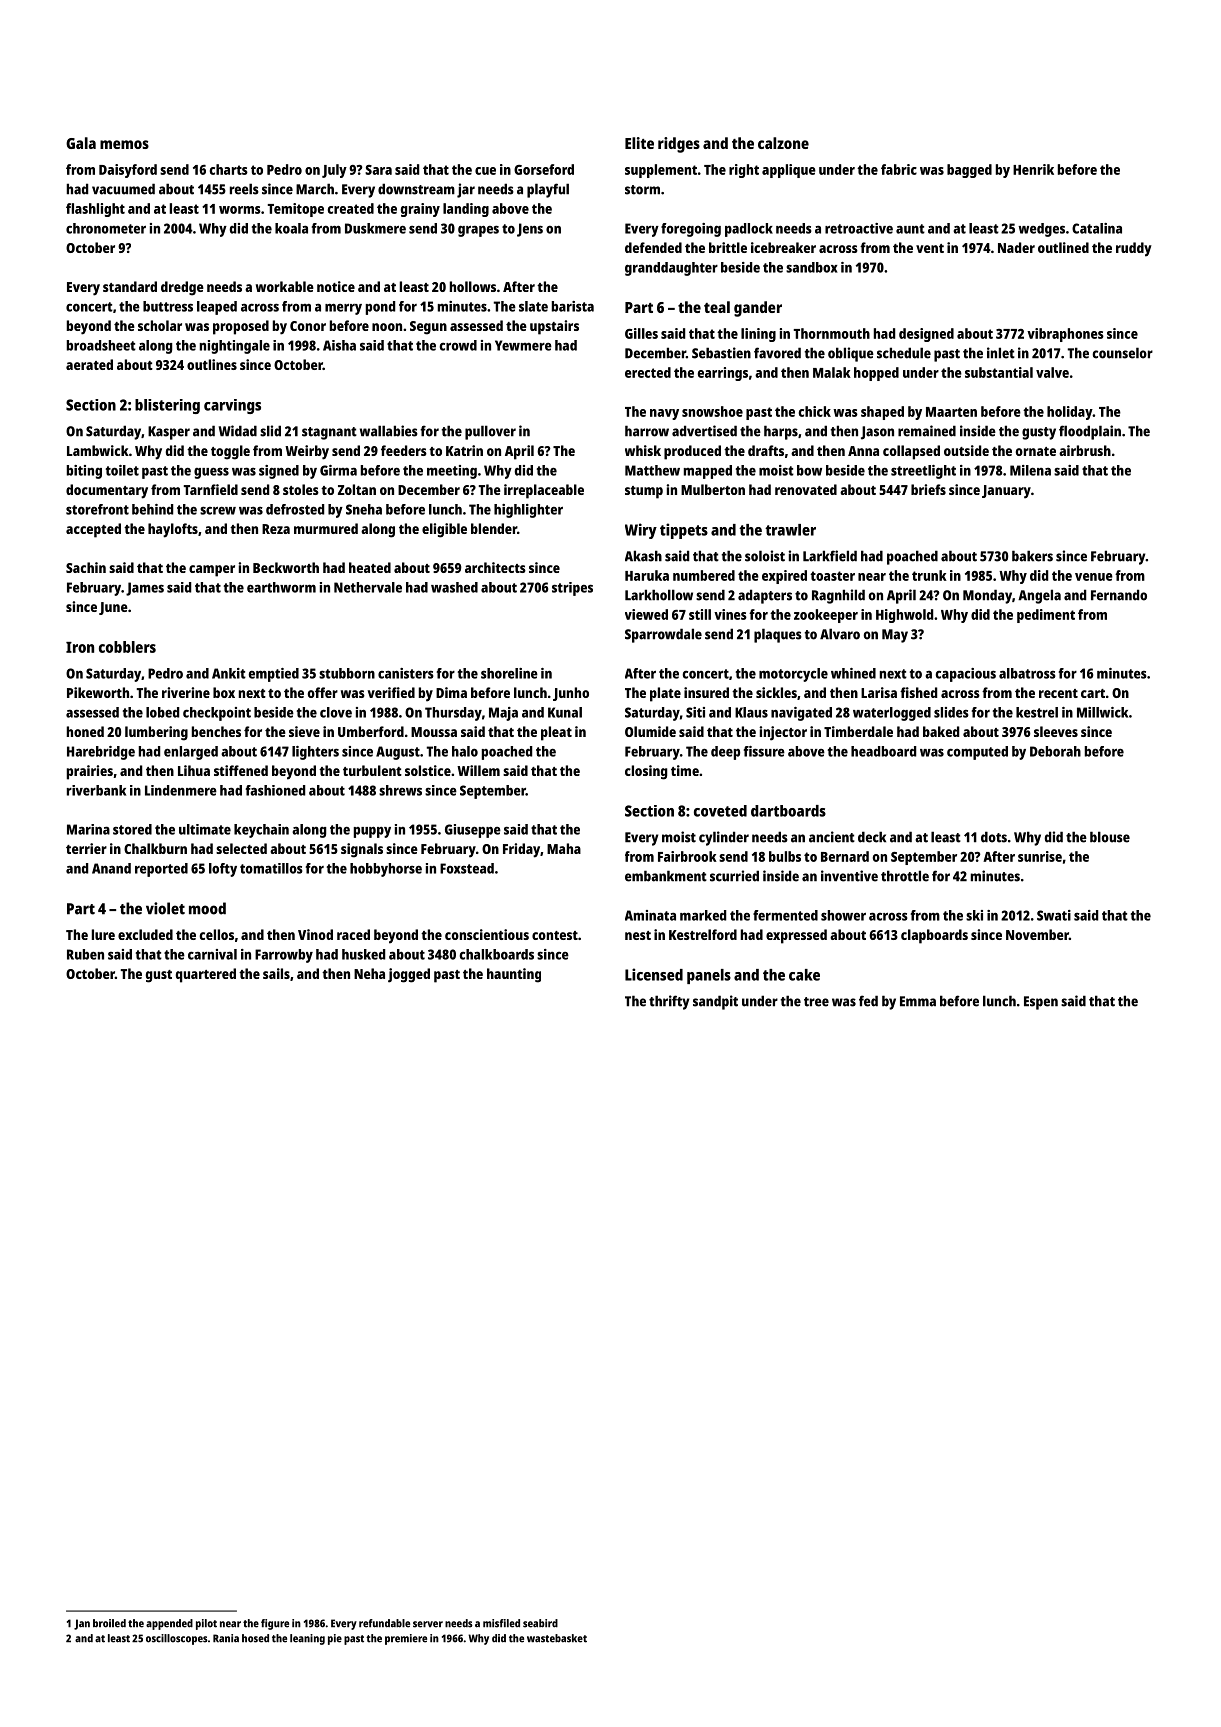  I want to click on Espen, so click(1041, 1003).
